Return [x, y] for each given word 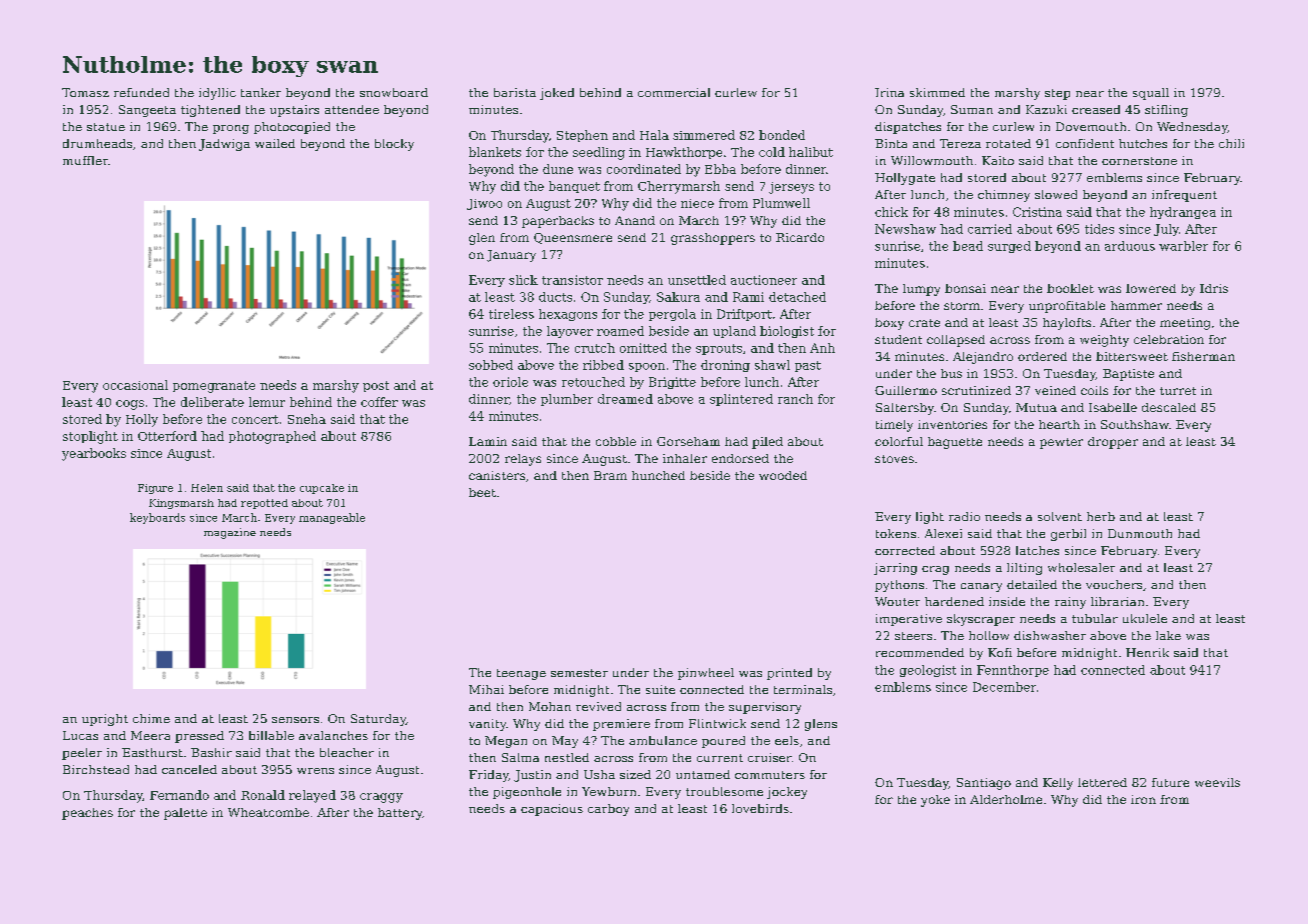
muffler [85, 160]
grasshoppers [713, 239]
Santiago [984, 784]
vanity [488, 725]
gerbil [1068, 535]
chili [1231, 143]
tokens [896, 533]
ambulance [663, 740]
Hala [654, 135]
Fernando [179, 795]
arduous [1130, 246]
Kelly [1058, 784]
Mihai [486, 689]
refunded [141, 92]
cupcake [322, 489]
